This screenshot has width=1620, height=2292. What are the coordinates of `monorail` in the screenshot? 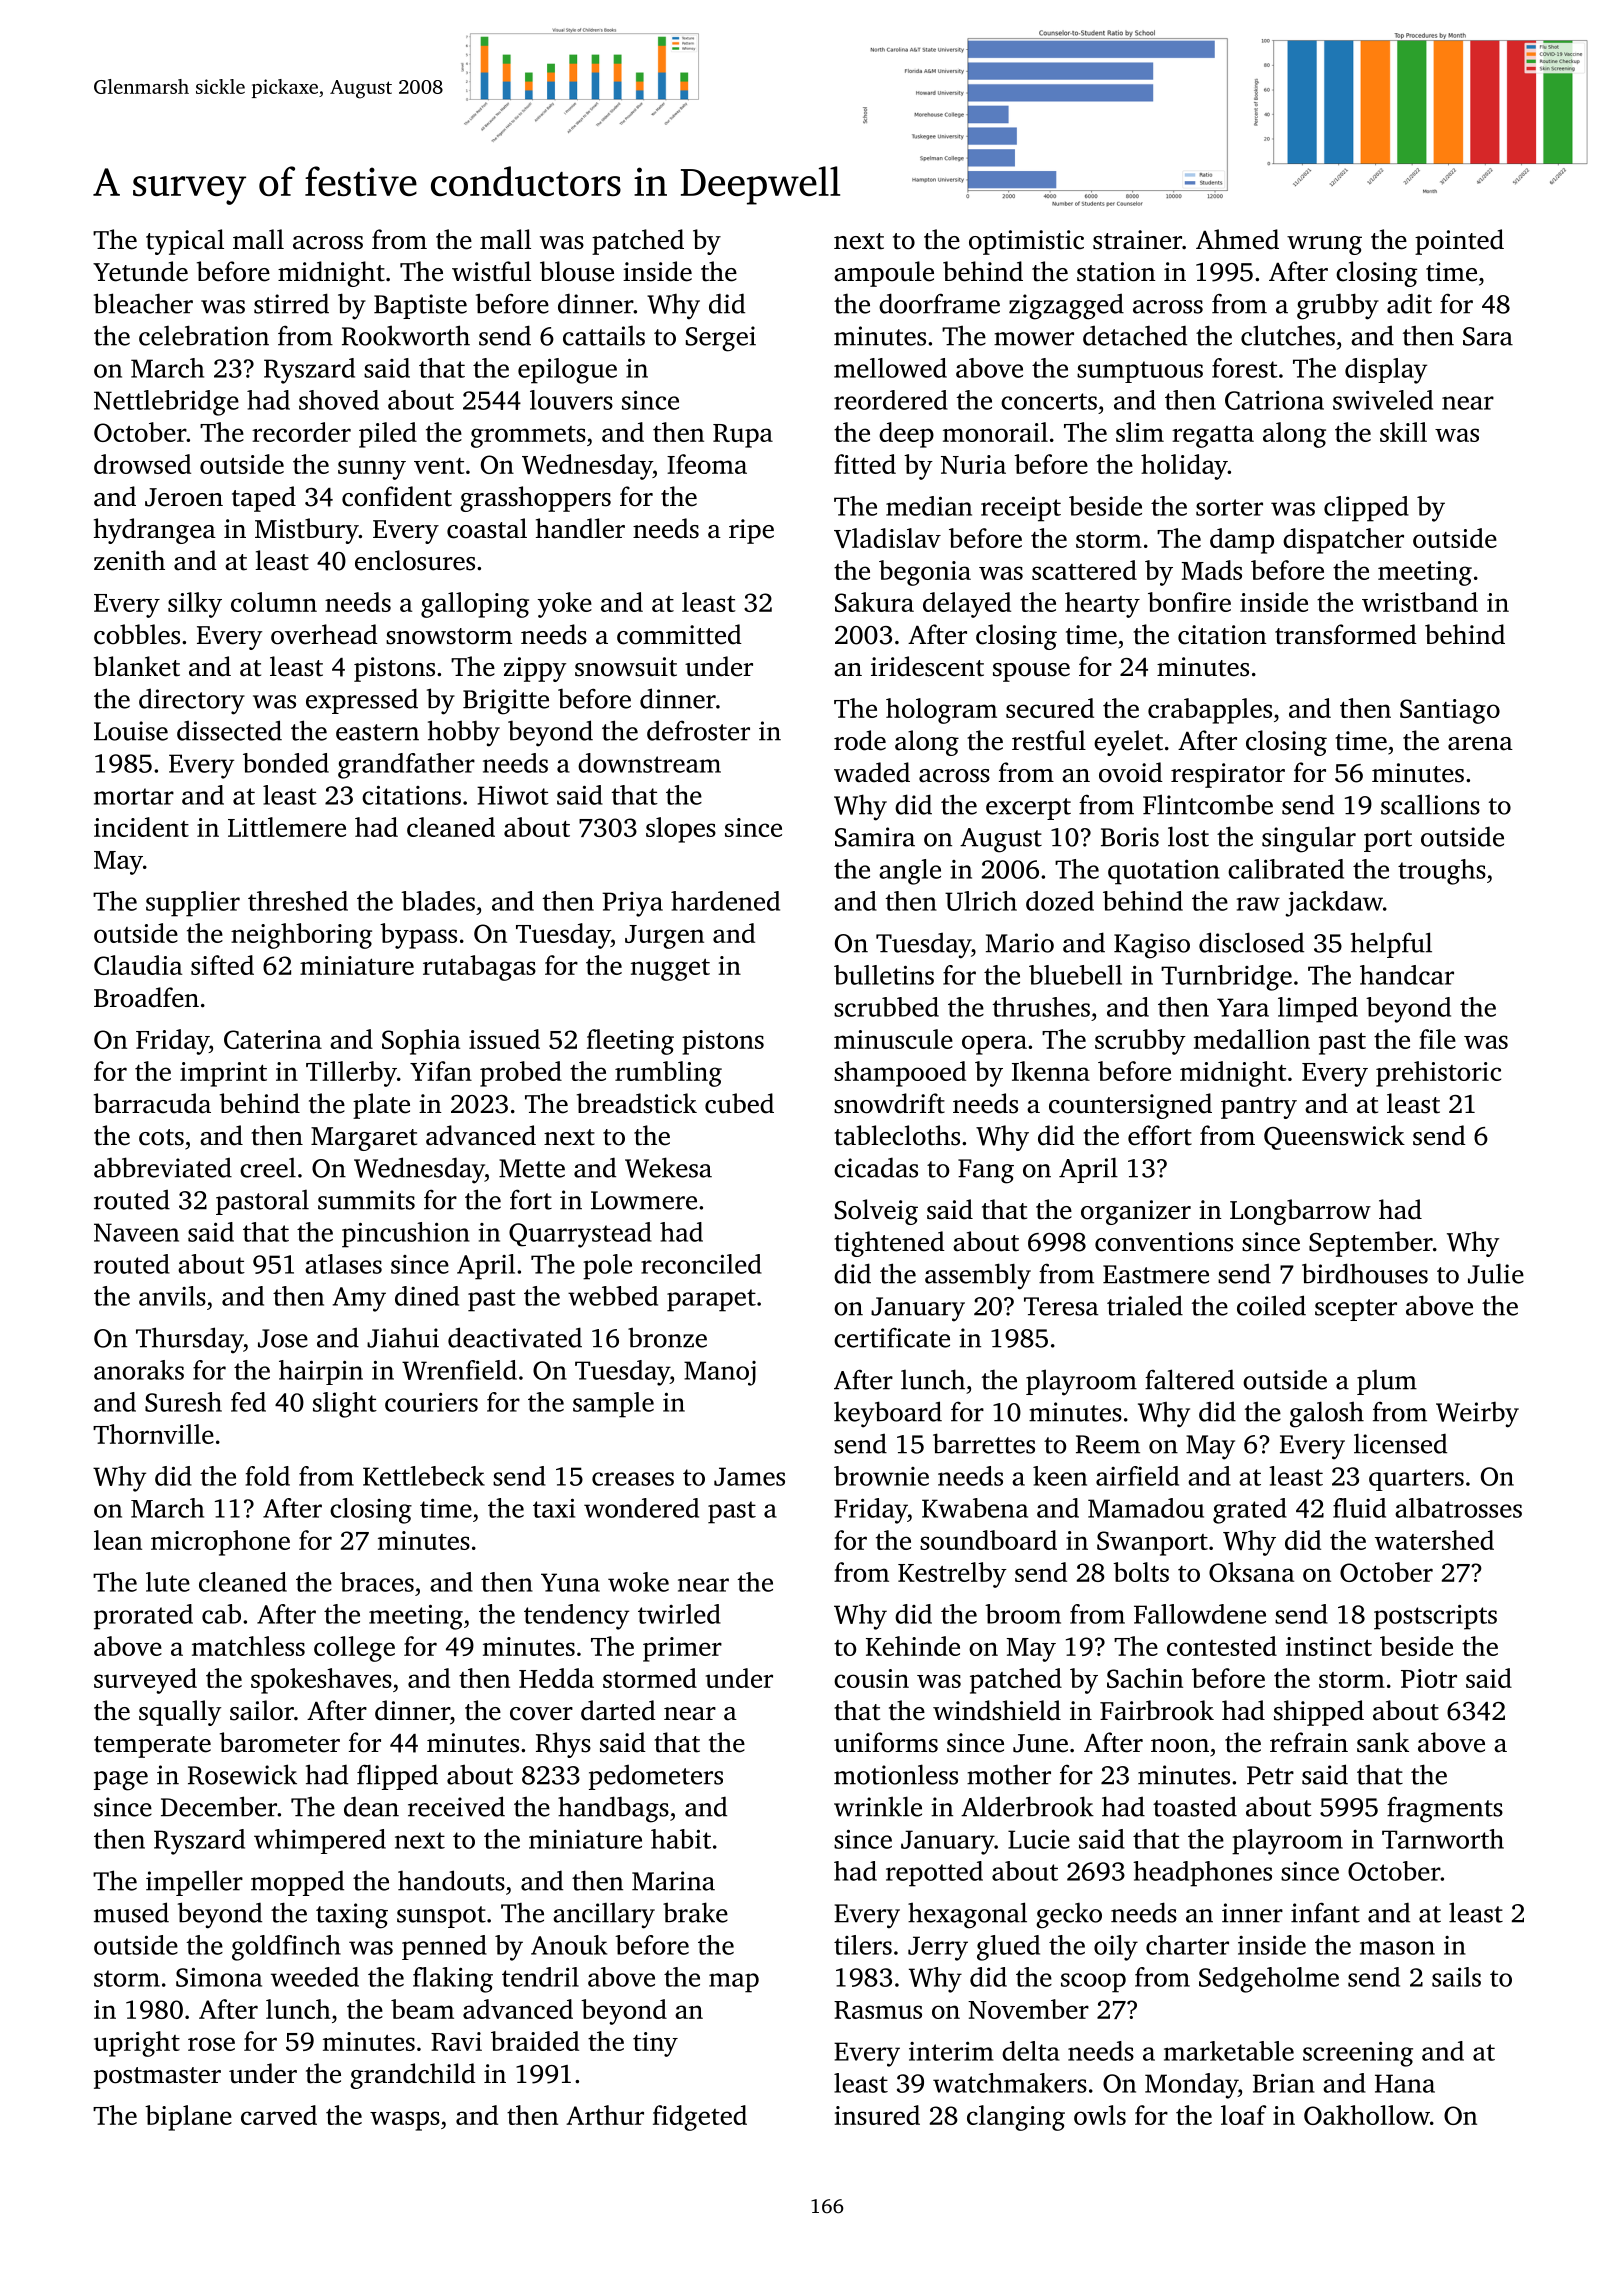 It's located at (995, 432).
